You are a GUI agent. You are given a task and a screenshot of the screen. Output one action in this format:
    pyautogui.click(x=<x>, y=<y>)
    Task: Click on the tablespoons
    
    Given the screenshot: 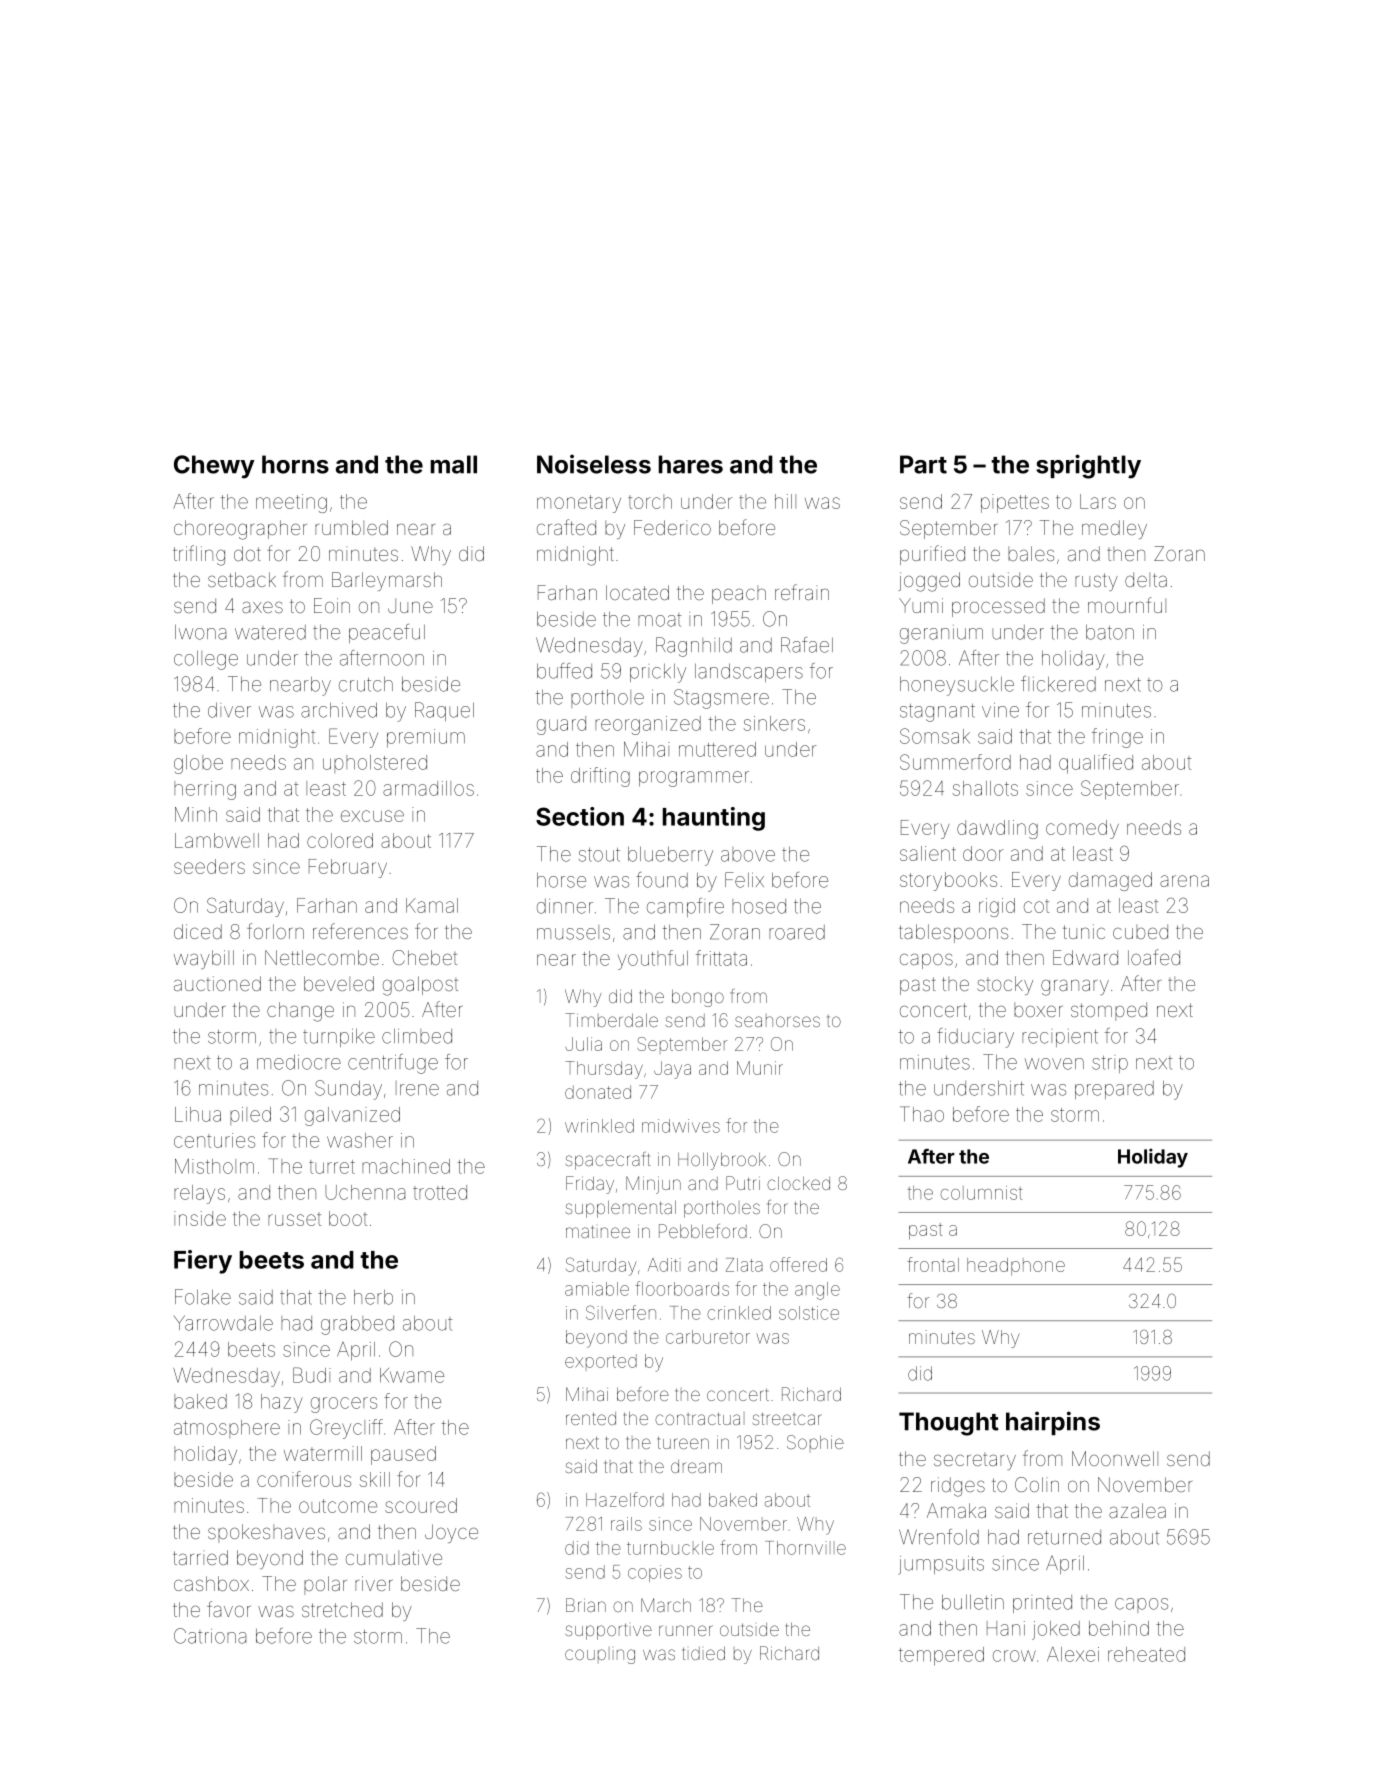 What is the action you would take?
    pyautogui.click(x=953, y=933)
